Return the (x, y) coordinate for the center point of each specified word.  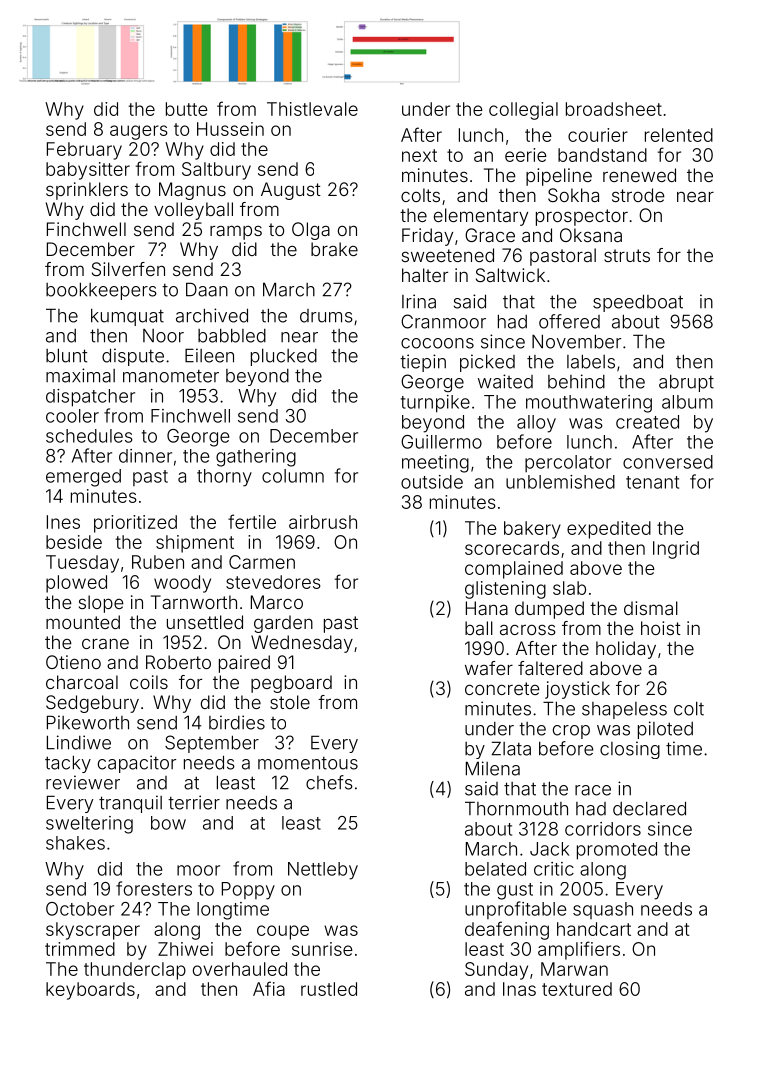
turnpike (435, 404)
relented (679, 135)
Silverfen (128, 269)
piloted (665, 730)
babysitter (88, 171)
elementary (481, 217)
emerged (83, 478)
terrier (194, 802)
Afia (269, 988)
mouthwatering (589, 404)
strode (638, 195)
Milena (493, 768)
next (419, 155)
